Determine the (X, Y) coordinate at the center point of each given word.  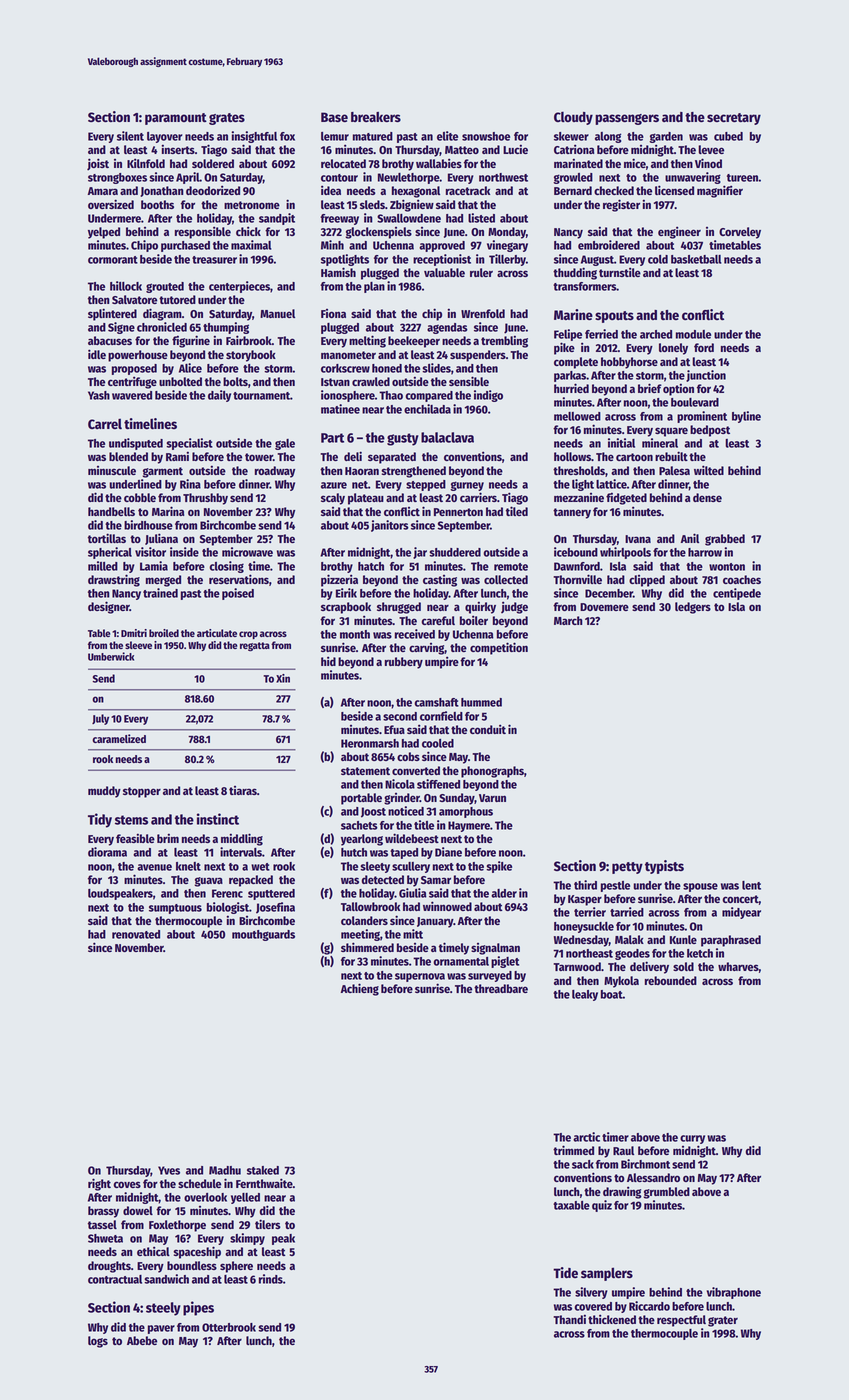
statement (365, 771)
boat (612, 994)
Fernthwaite (264, 1183)
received (415, 634)
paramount (176, 119)
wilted (709, 470)
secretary (734, 119)
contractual (115, 1279)
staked (263, 1170)
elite (447, 136)
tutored (177, 299)
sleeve (138, 645)
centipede (737, 594)
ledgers (693, 608)
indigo (488, 396)
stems (131, 820)
